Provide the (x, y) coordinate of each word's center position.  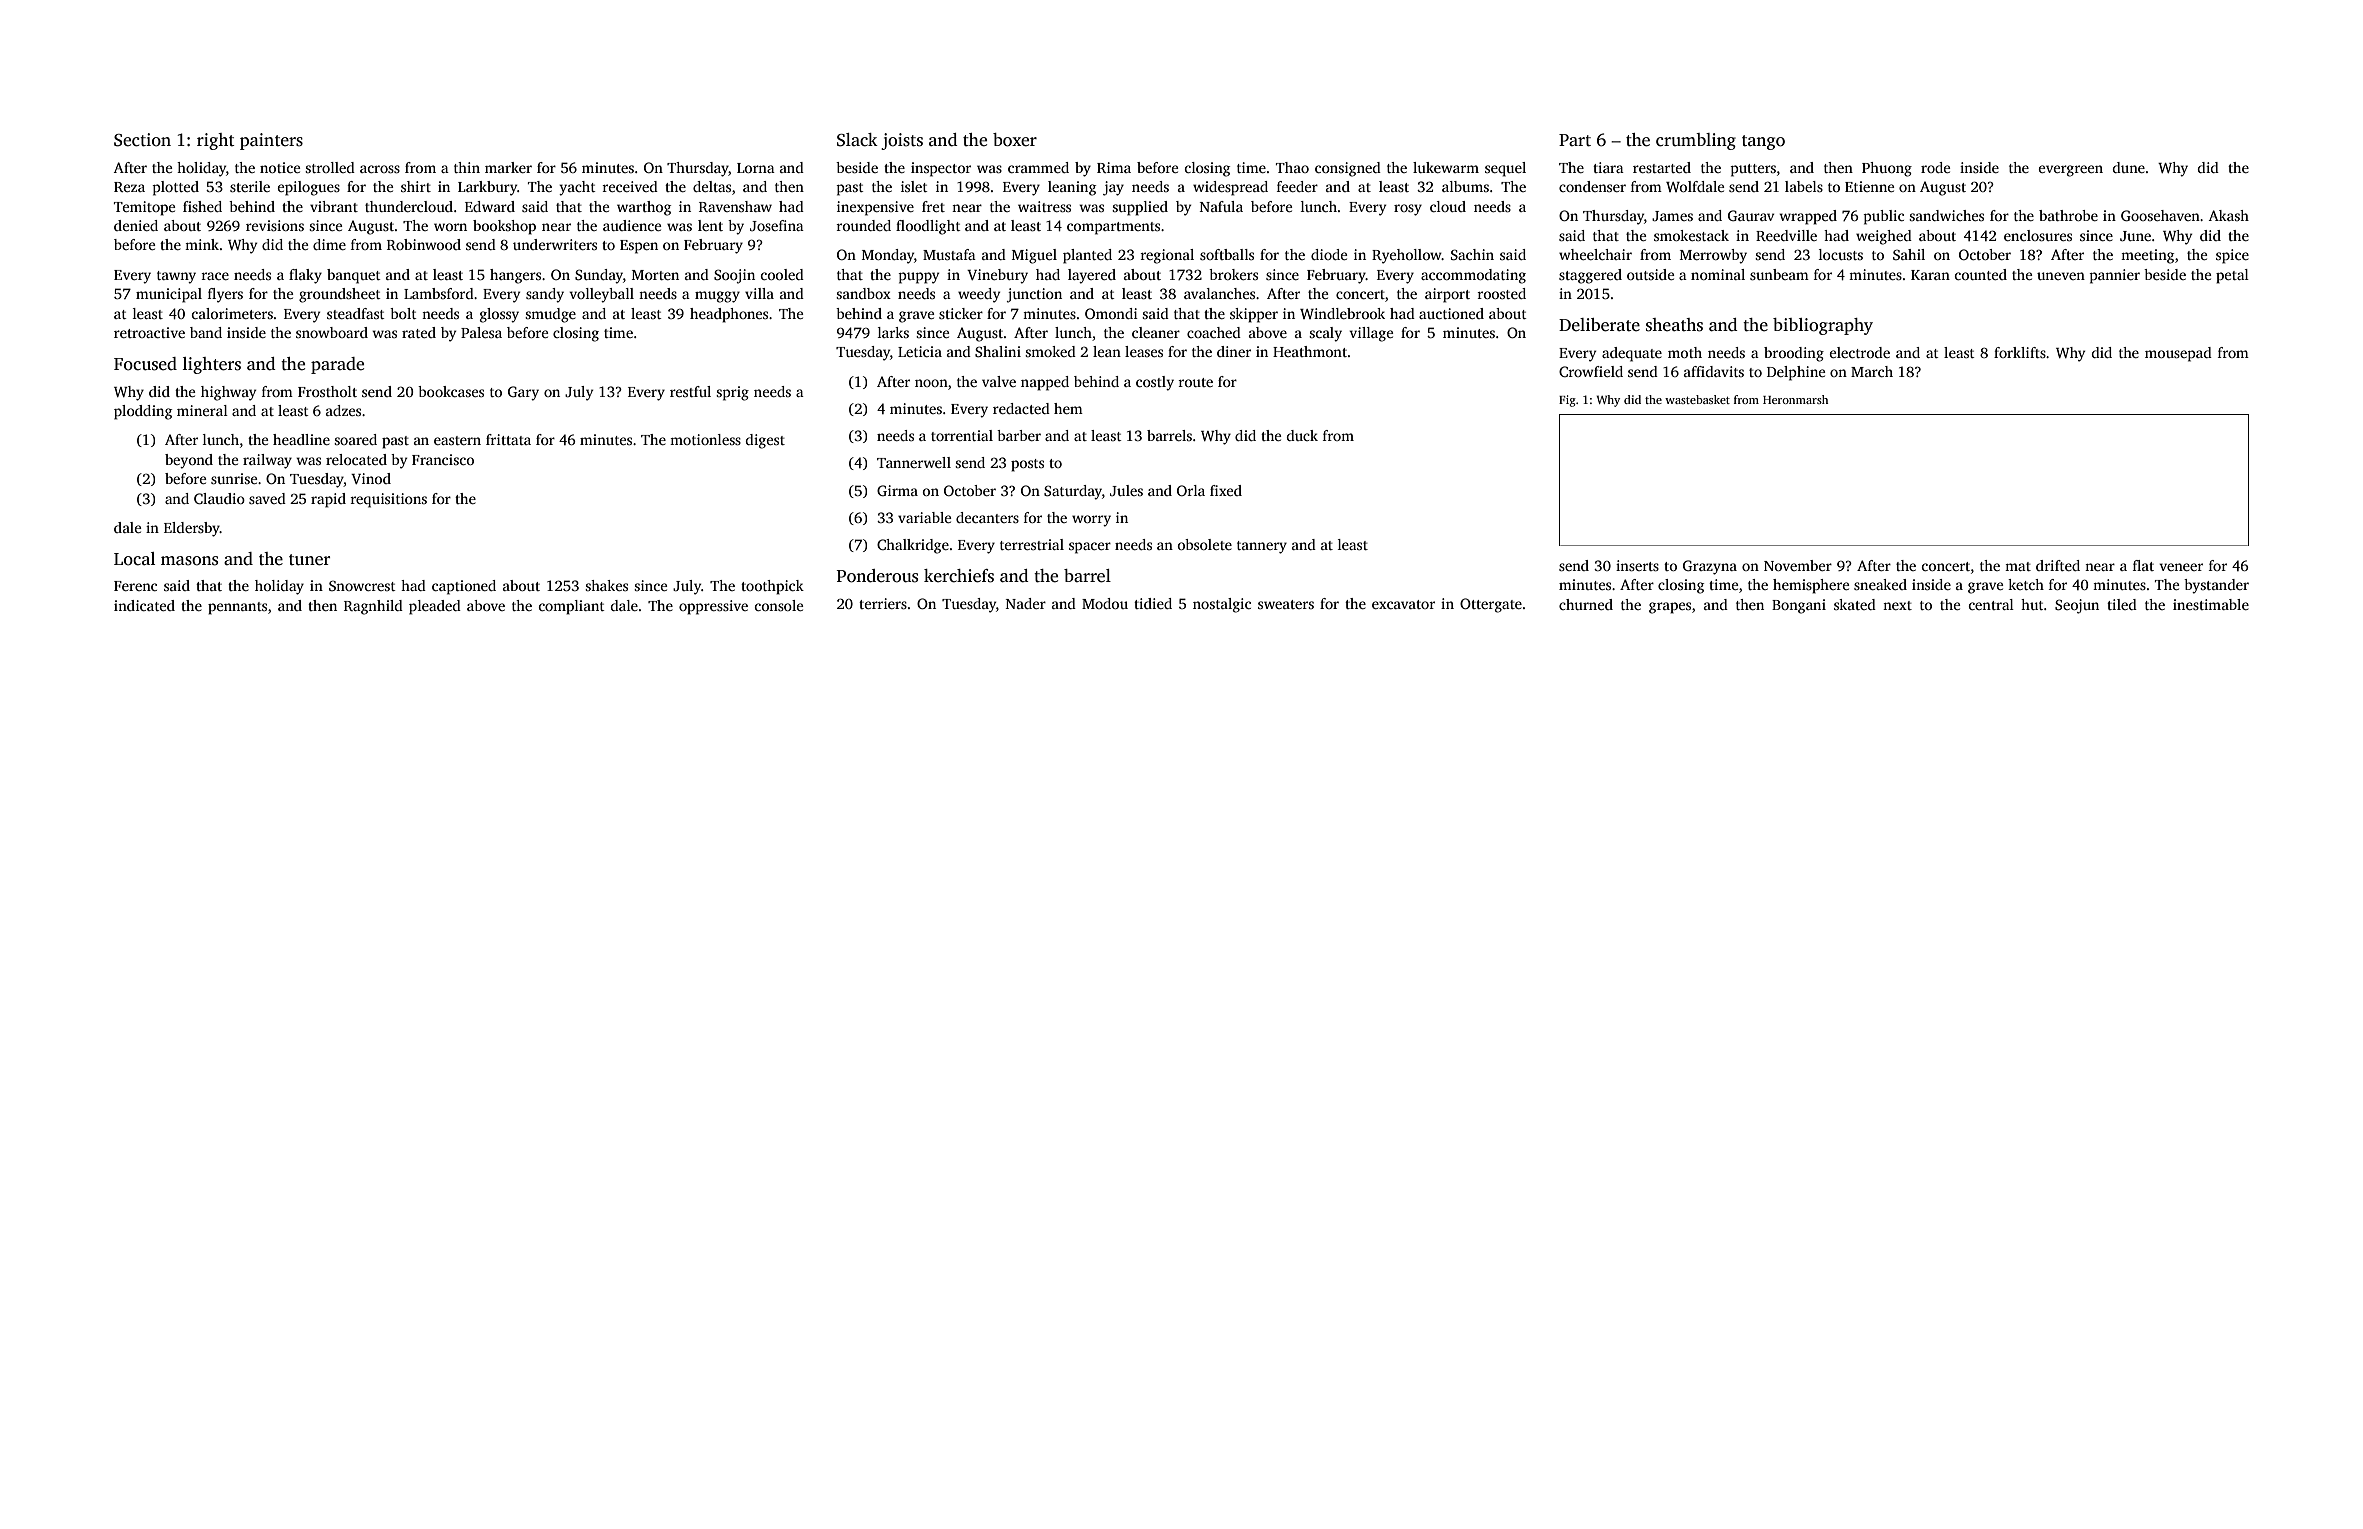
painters (271, 141)
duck (1302, 435)
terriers (883, 603)
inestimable (2211, 604)
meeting (2147, 256)
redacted (1021, 408)
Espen (639, 247)
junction (1034, 295)
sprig (732, 393)
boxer (1015, 140)
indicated (144, 605)
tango (1763, 142)
